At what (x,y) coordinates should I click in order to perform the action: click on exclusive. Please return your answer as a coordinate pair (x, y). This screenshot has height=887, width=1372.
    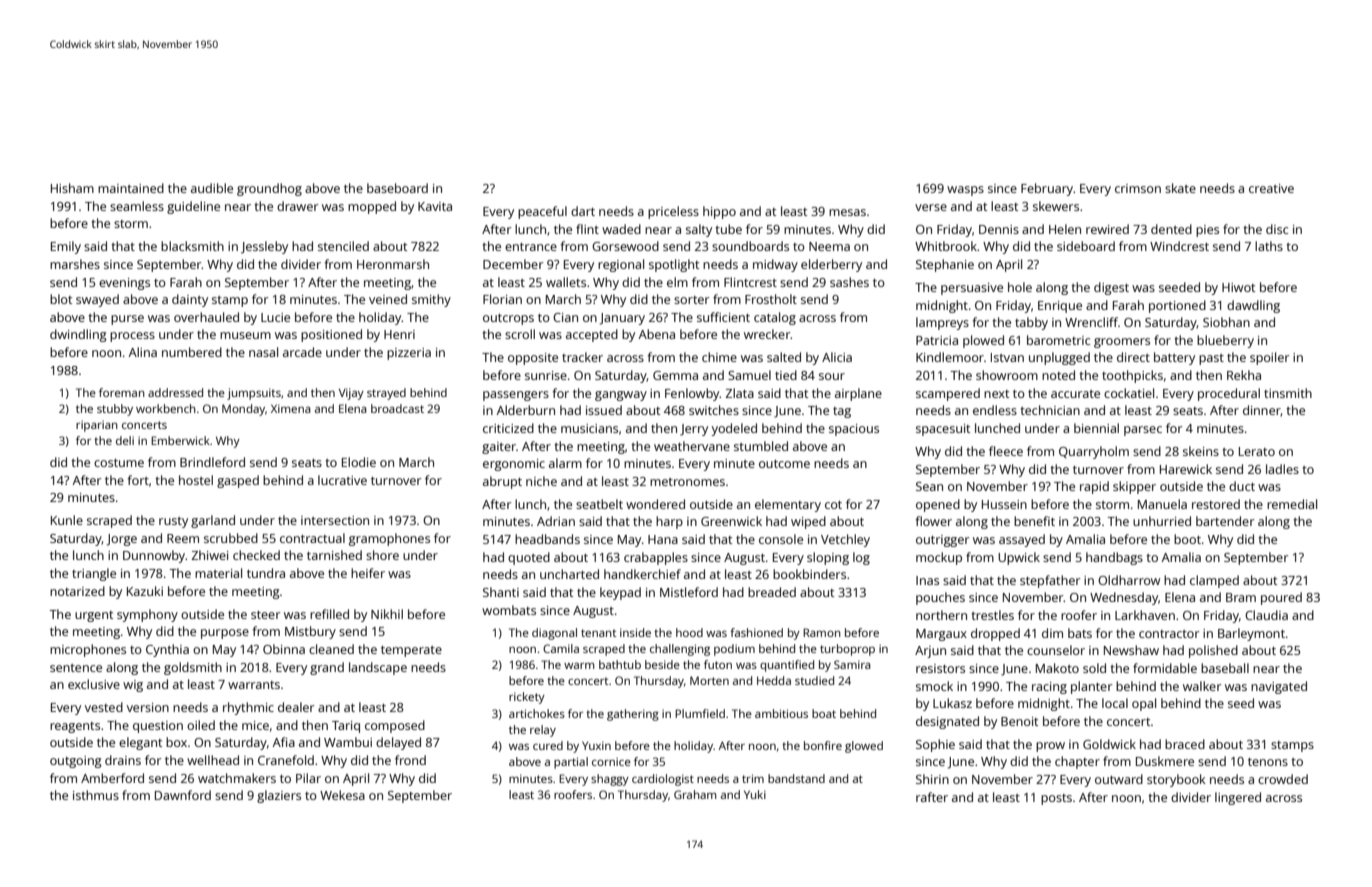
    Looking at the image, I should click on (94, 684).
